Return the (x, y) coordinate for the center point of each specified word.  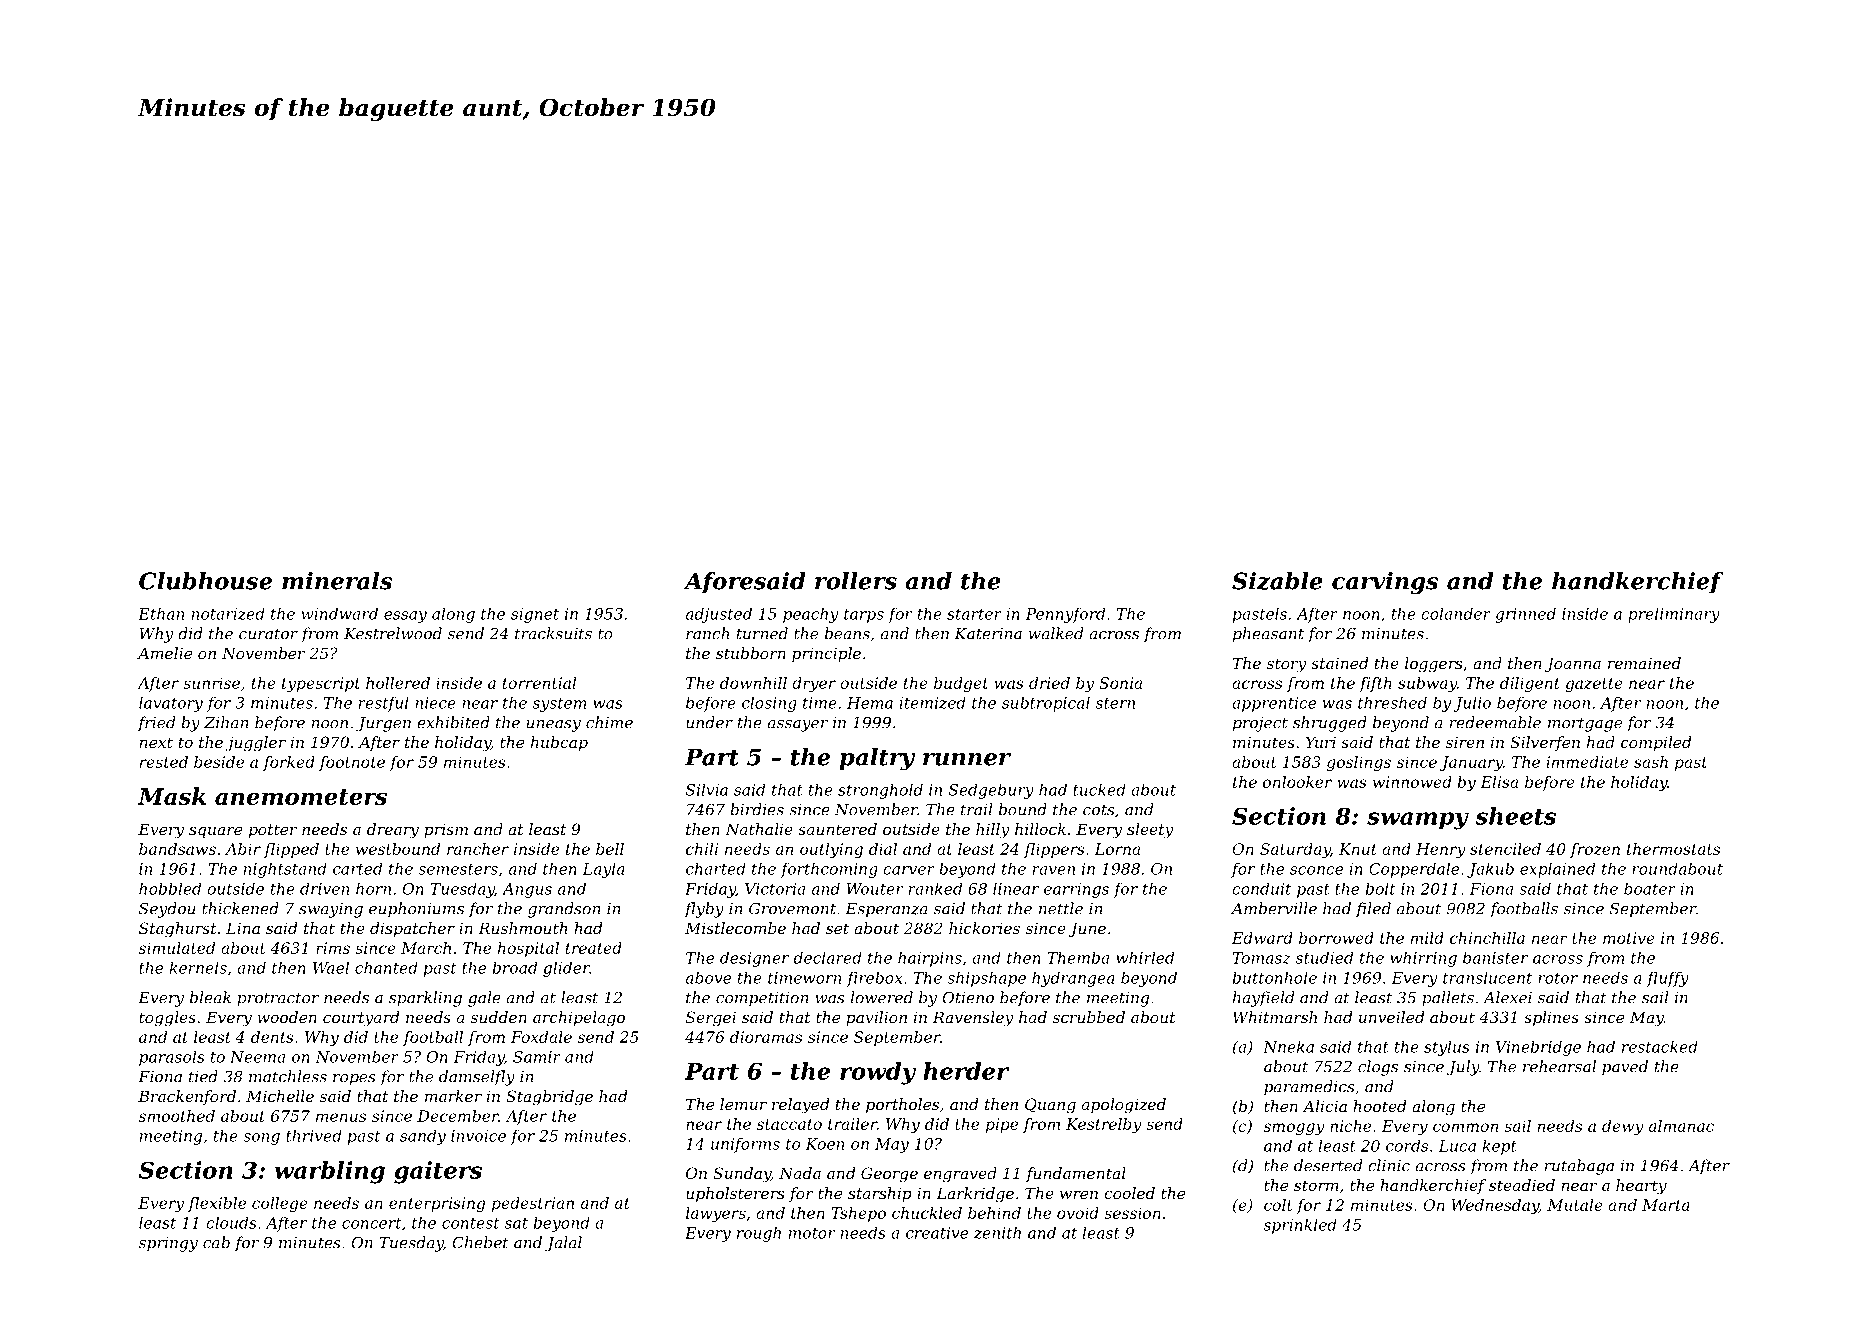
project (1260, 724)
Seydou (167, 910)
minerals (337, 581)
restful (384, 704)
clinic (1389, 1165)
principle (826, 654)
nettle (1061, 908)
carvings (1385, 583)
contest (471, 1223)
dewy (1623, 1127)
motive (1629, 938)
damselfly (477, 1078)
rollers (856, 581)
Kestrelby (1104, 1125)
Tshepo (858, 1214)
